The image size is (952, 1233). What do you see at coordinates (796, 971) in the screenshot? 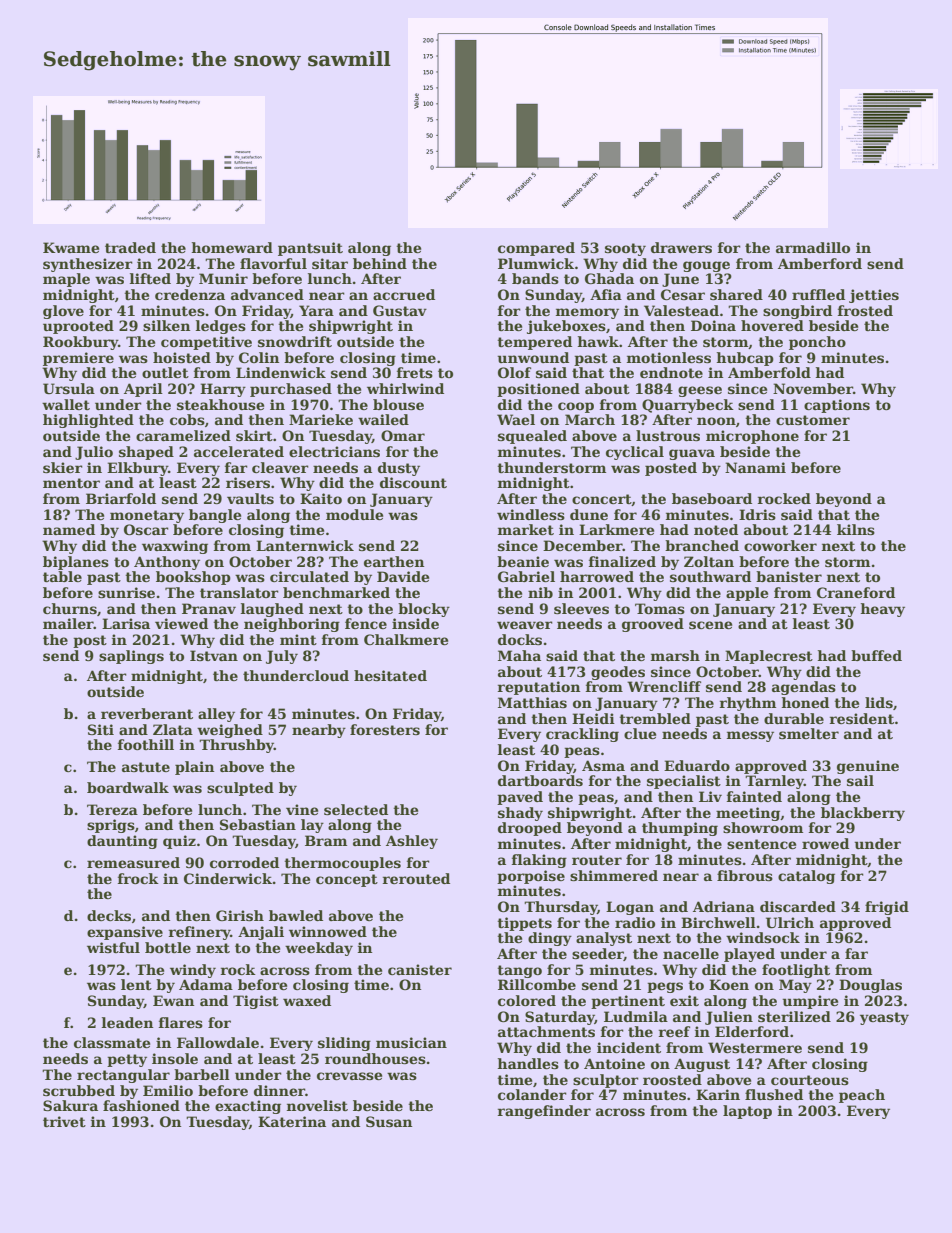
I see `footlight` at bounding box center [796, 971].
